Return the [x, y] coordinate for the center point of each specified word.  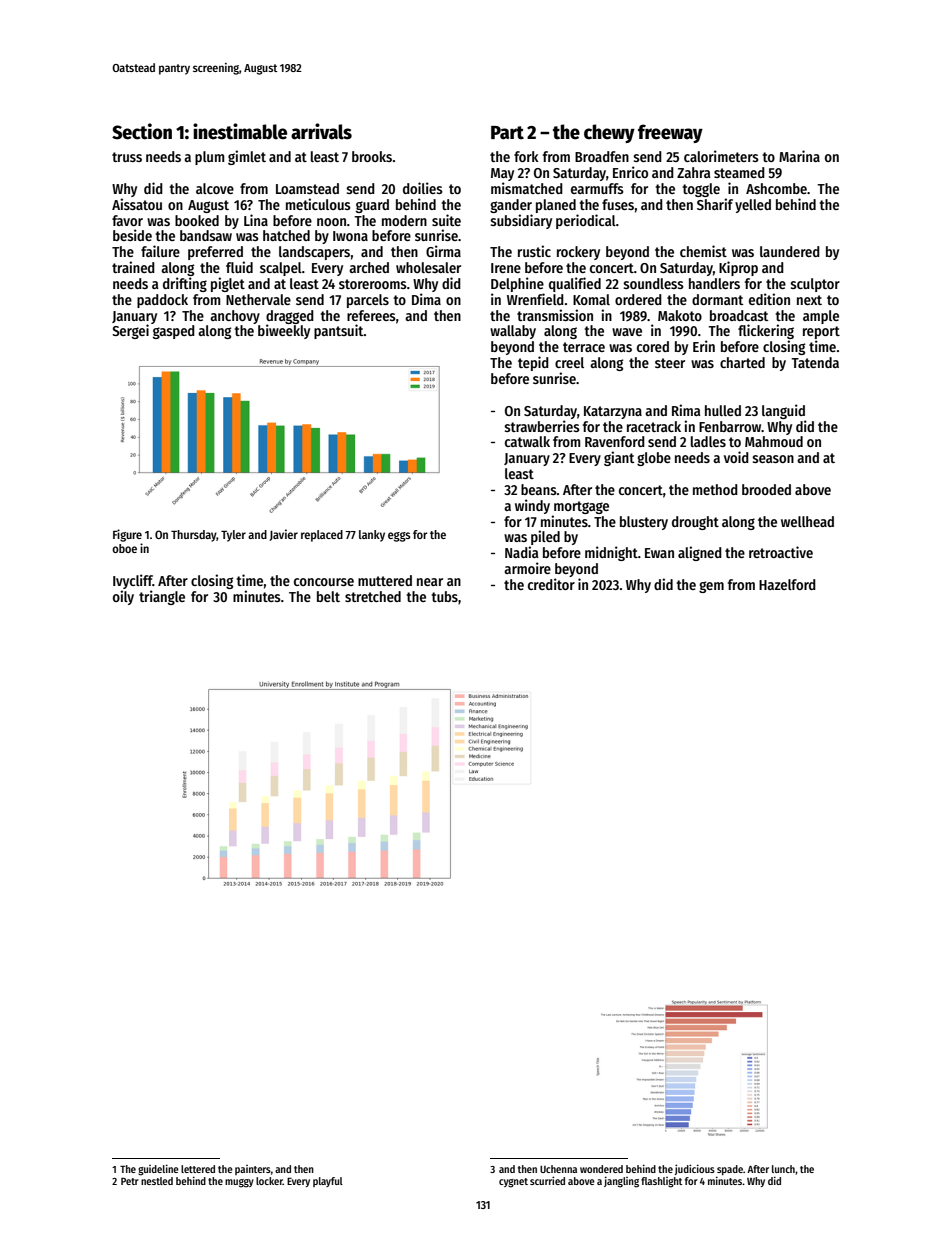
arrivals [321, 131]
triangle [162, 597]
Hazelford [787, 584]
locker [269, 1181]
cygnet [513, 1183]
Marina [799, 156]
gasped [174, 332]
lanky [372, 536]
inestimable [240, 131]
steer [670, 363]
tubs [445, 596]
